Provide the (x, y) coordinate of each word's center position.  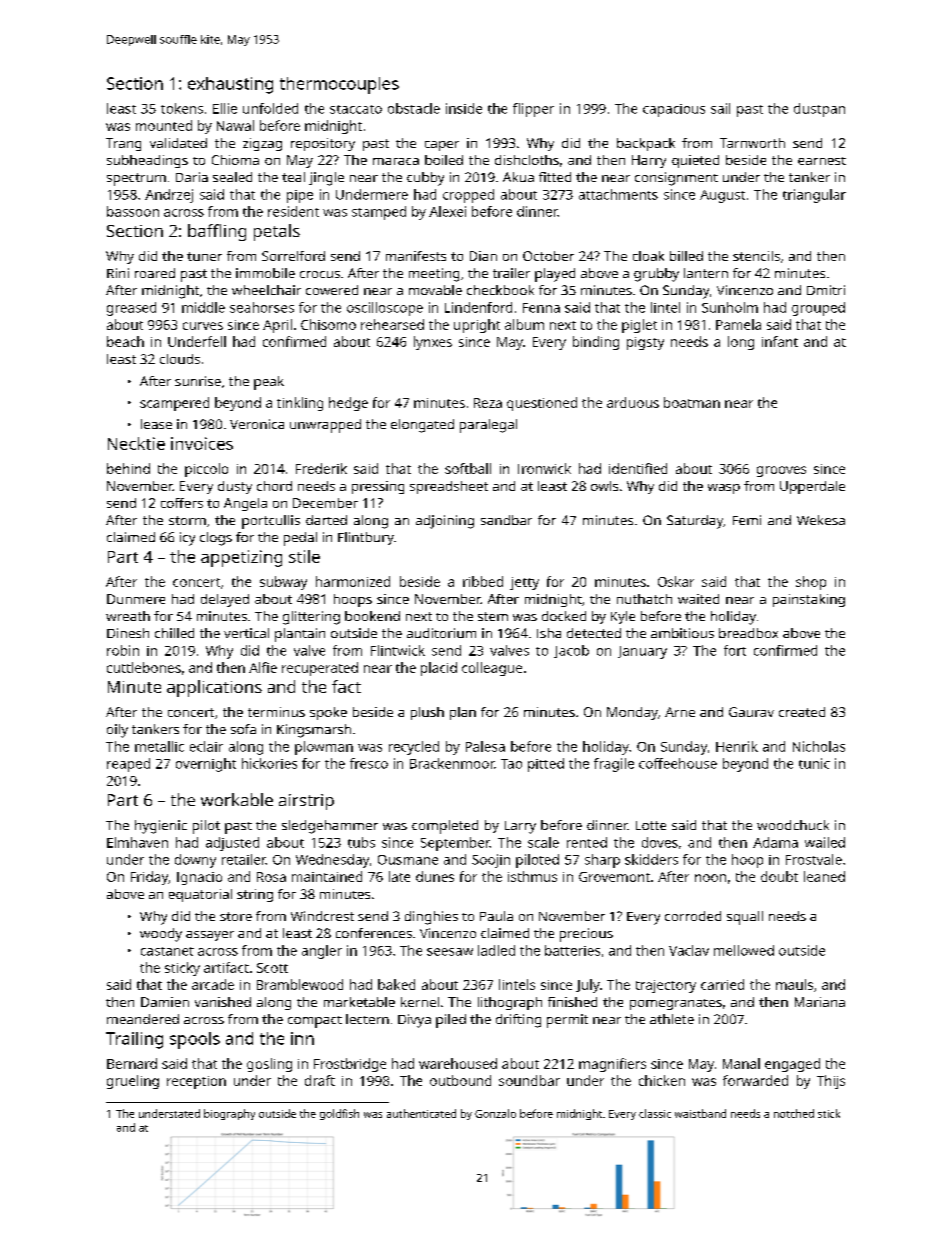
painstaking (809, 600)
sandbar (506, 520)
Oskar (676, 581)
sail (720, 108)
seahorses (262, 307)
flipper (533, 110)
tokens (182, 108)
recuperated (320, 669)
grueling (133, 1082)
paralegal (488, 426)
